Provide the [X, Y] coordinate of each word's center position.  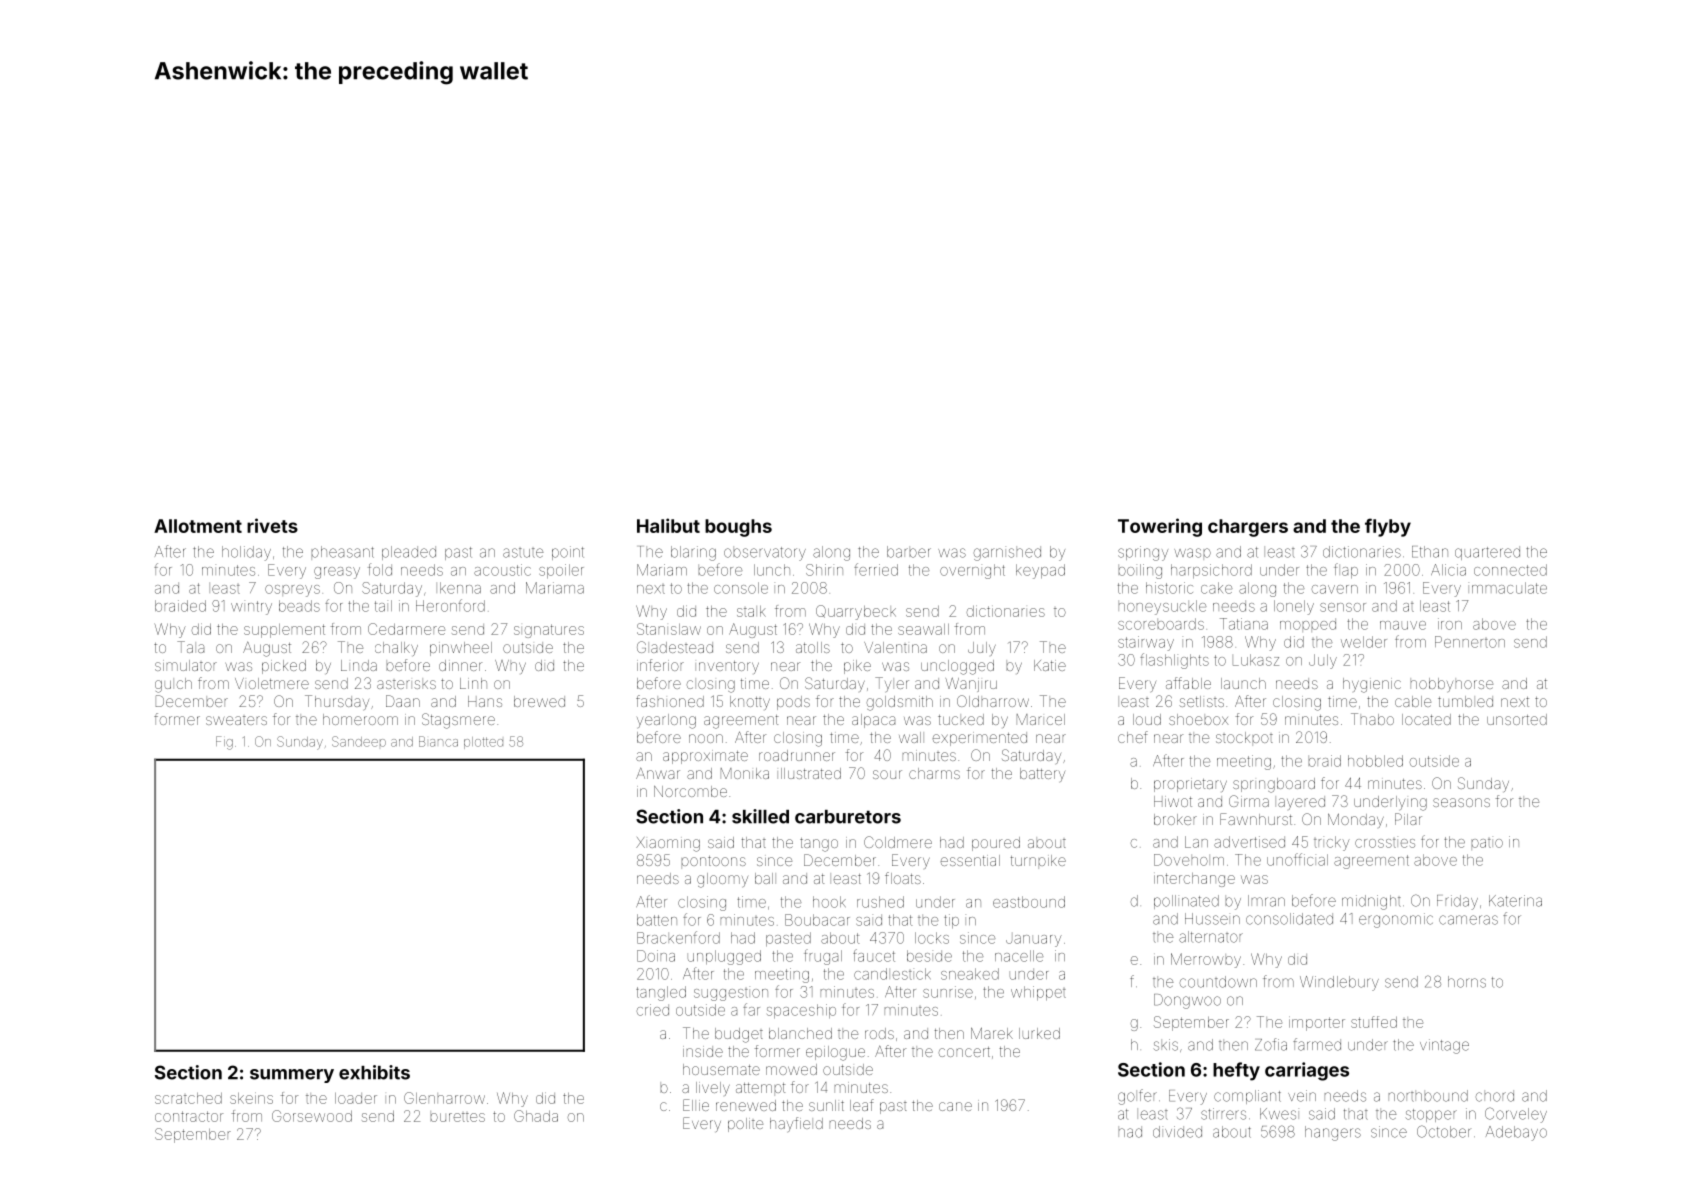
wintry [251, 608]
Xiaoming [668, 844]
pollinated [1186, 902]
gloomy [722, 880]
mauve [1403, 625]
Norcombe [690, 791]
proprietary [1190, 785]
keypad [1040, 571]
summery [292, 1076]
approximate [705, 757]
